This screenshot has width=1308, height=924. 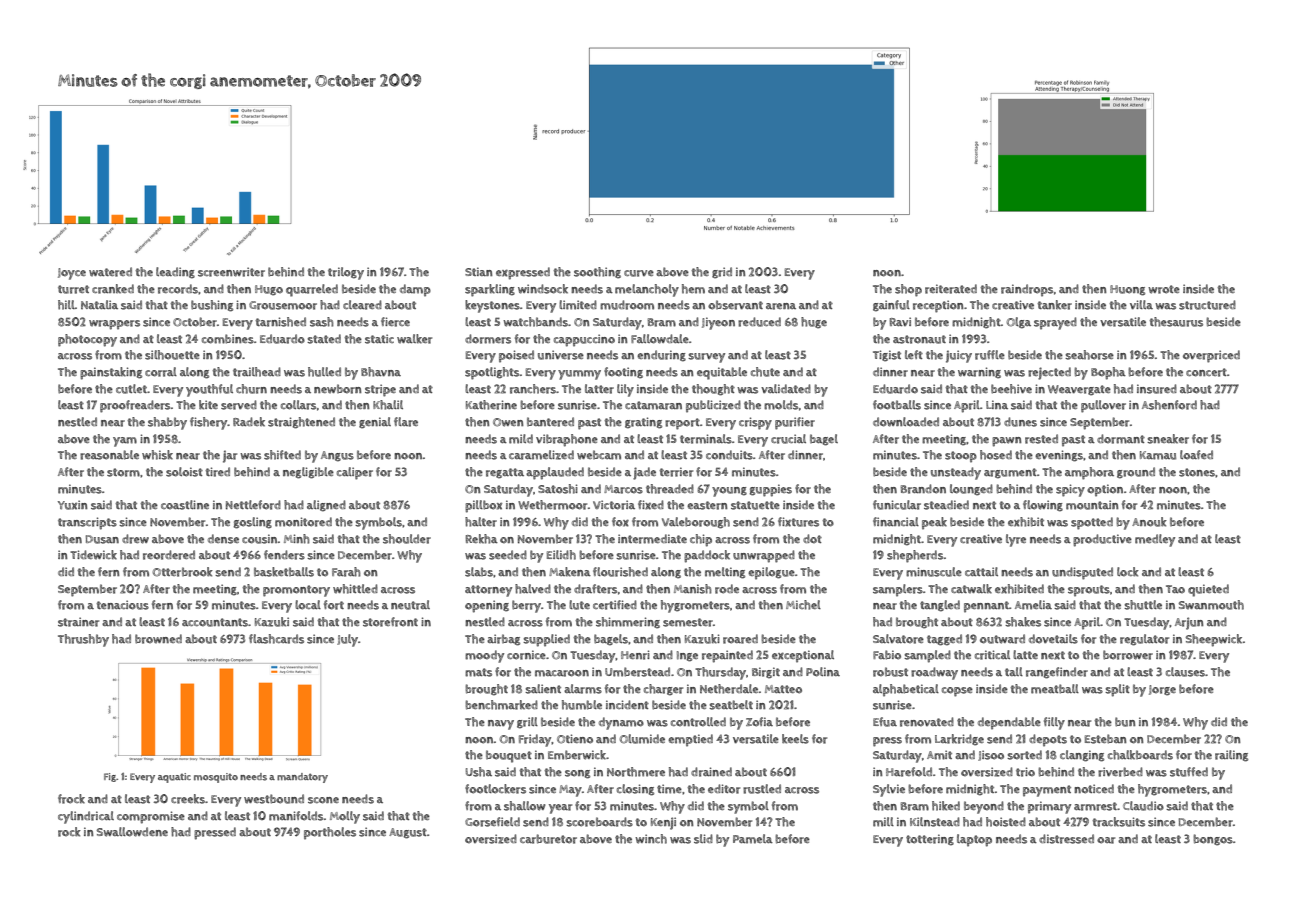 What do you see at coordinates (1006, 822) in the screenshot?
I see `hoisted` at bounding box center [1006, 822].
